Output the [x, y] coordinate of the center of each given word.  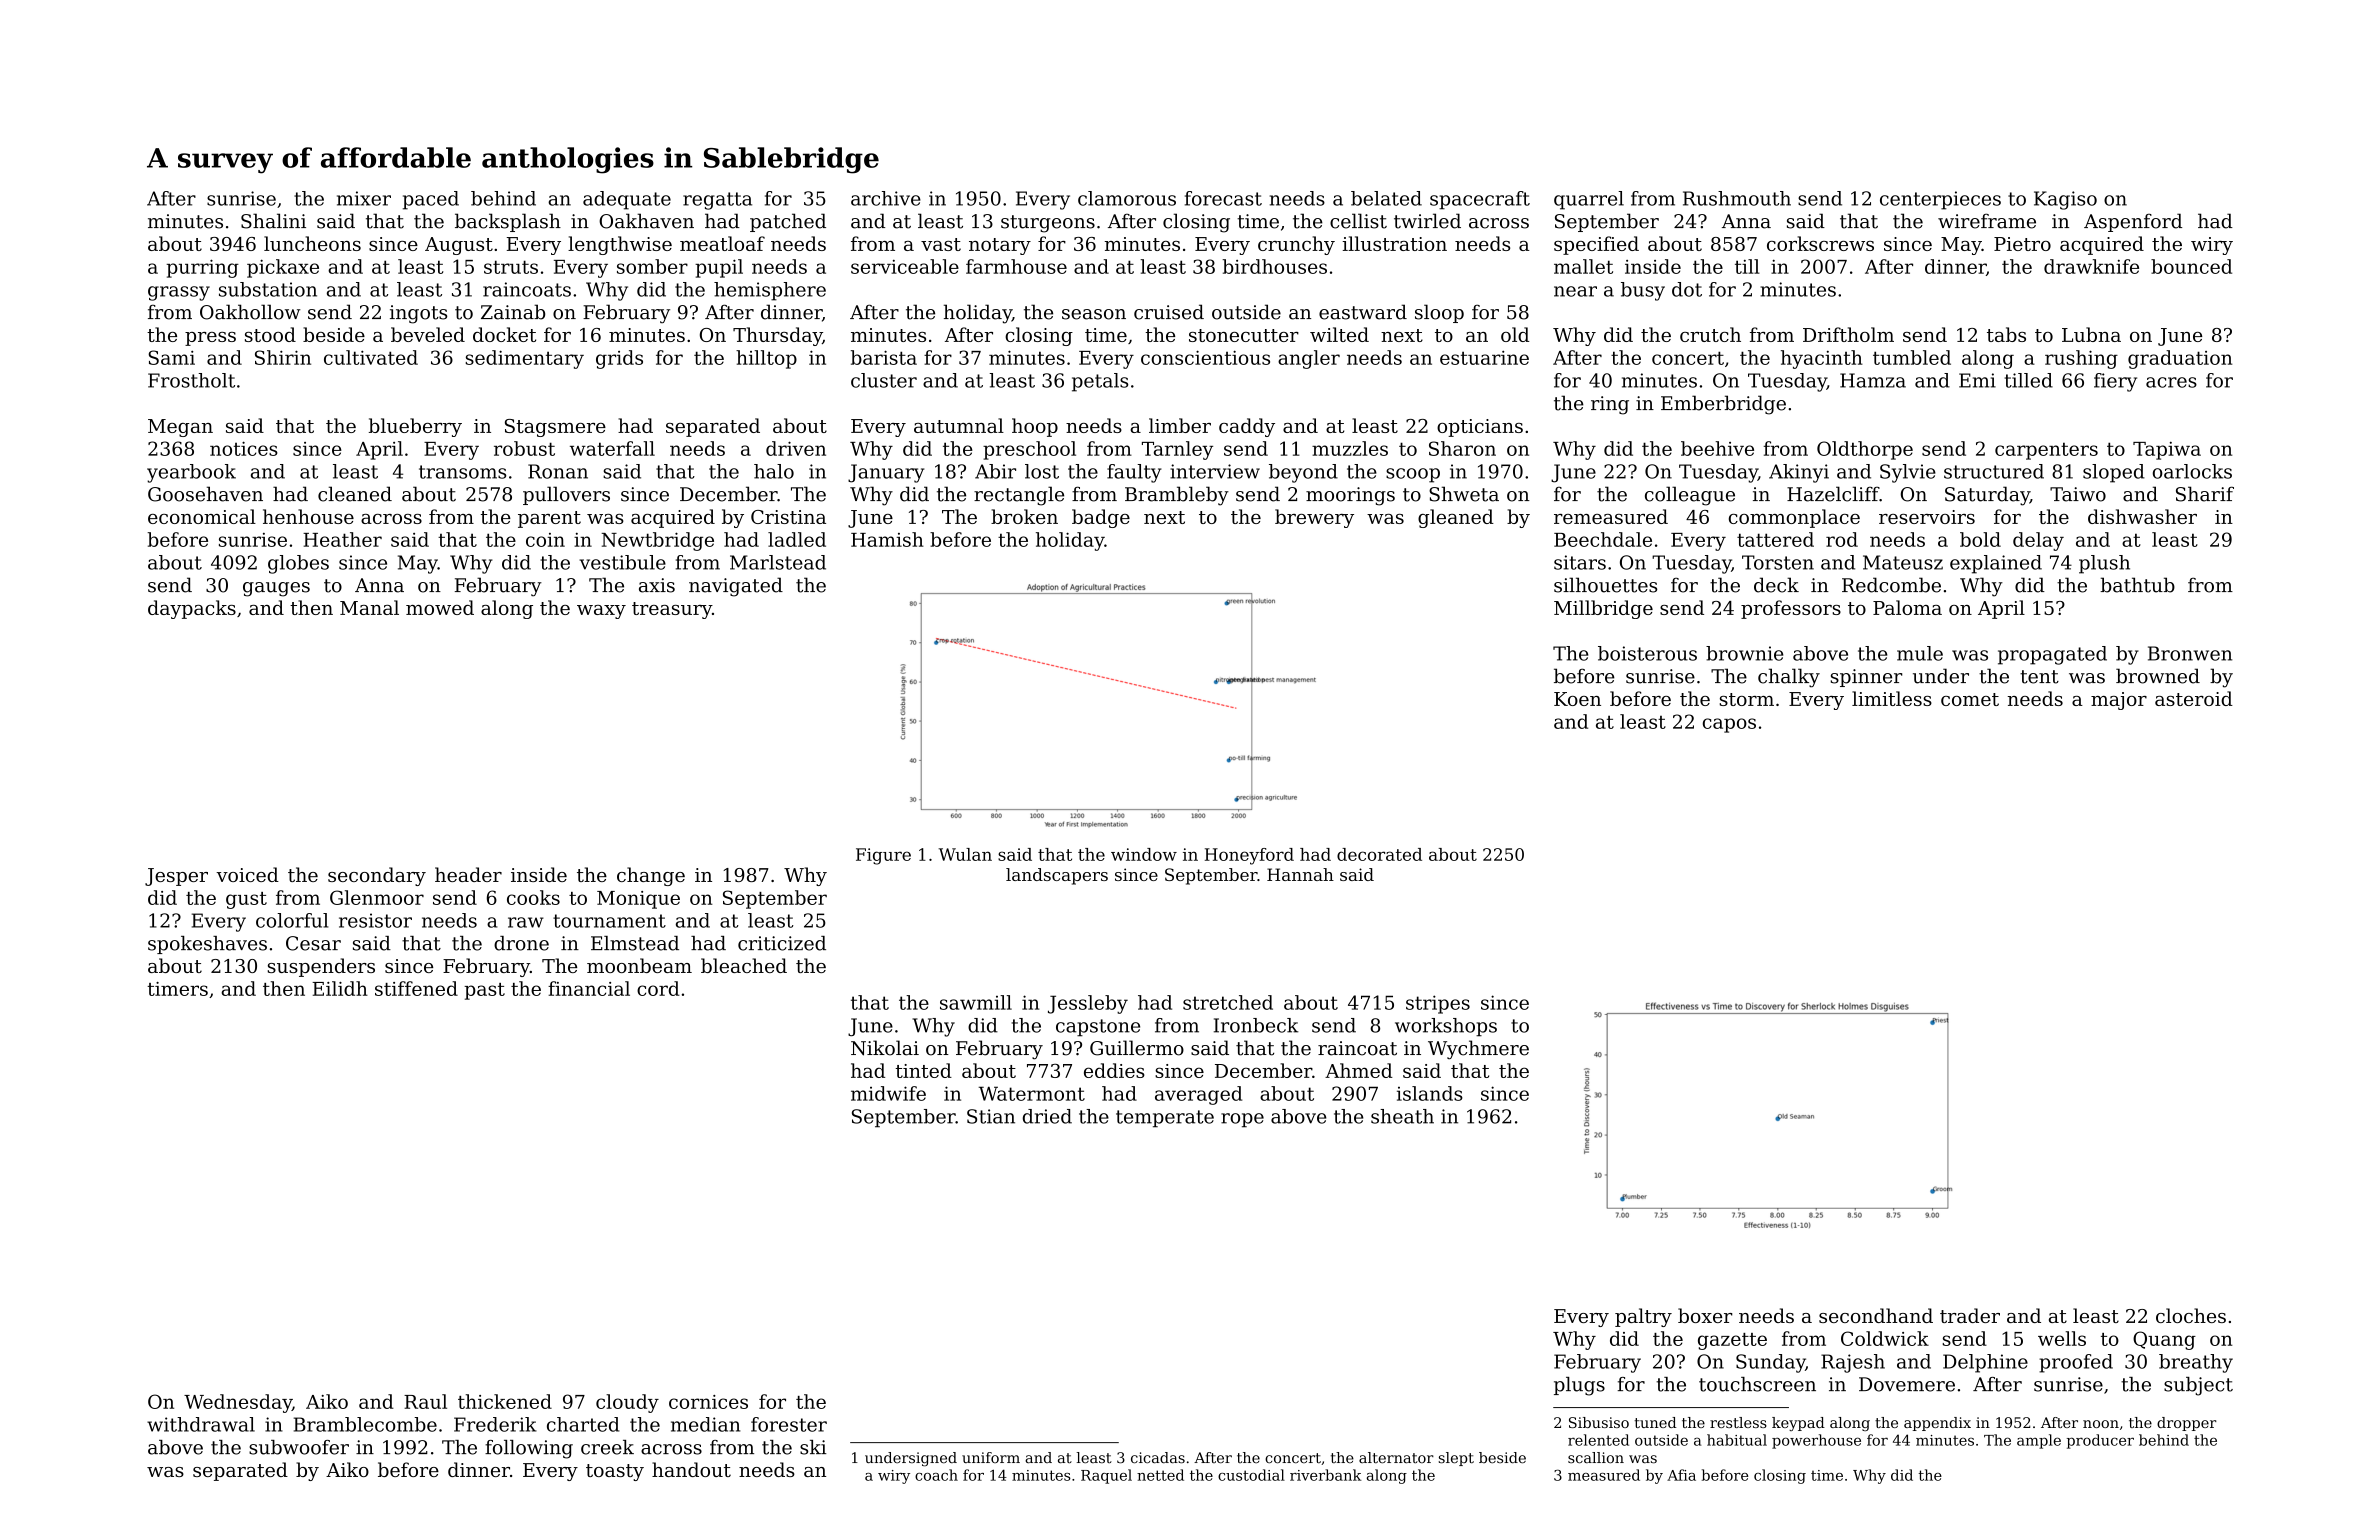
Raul [425, 1401]
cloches [2191, 1315]
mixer [364, 198]
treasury [672, 610]
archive [886, 198]
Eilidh [340, 988]
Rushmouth [1737, 198]
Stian [991, 1116]
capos [1729, 725]
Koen [1577, 699]
